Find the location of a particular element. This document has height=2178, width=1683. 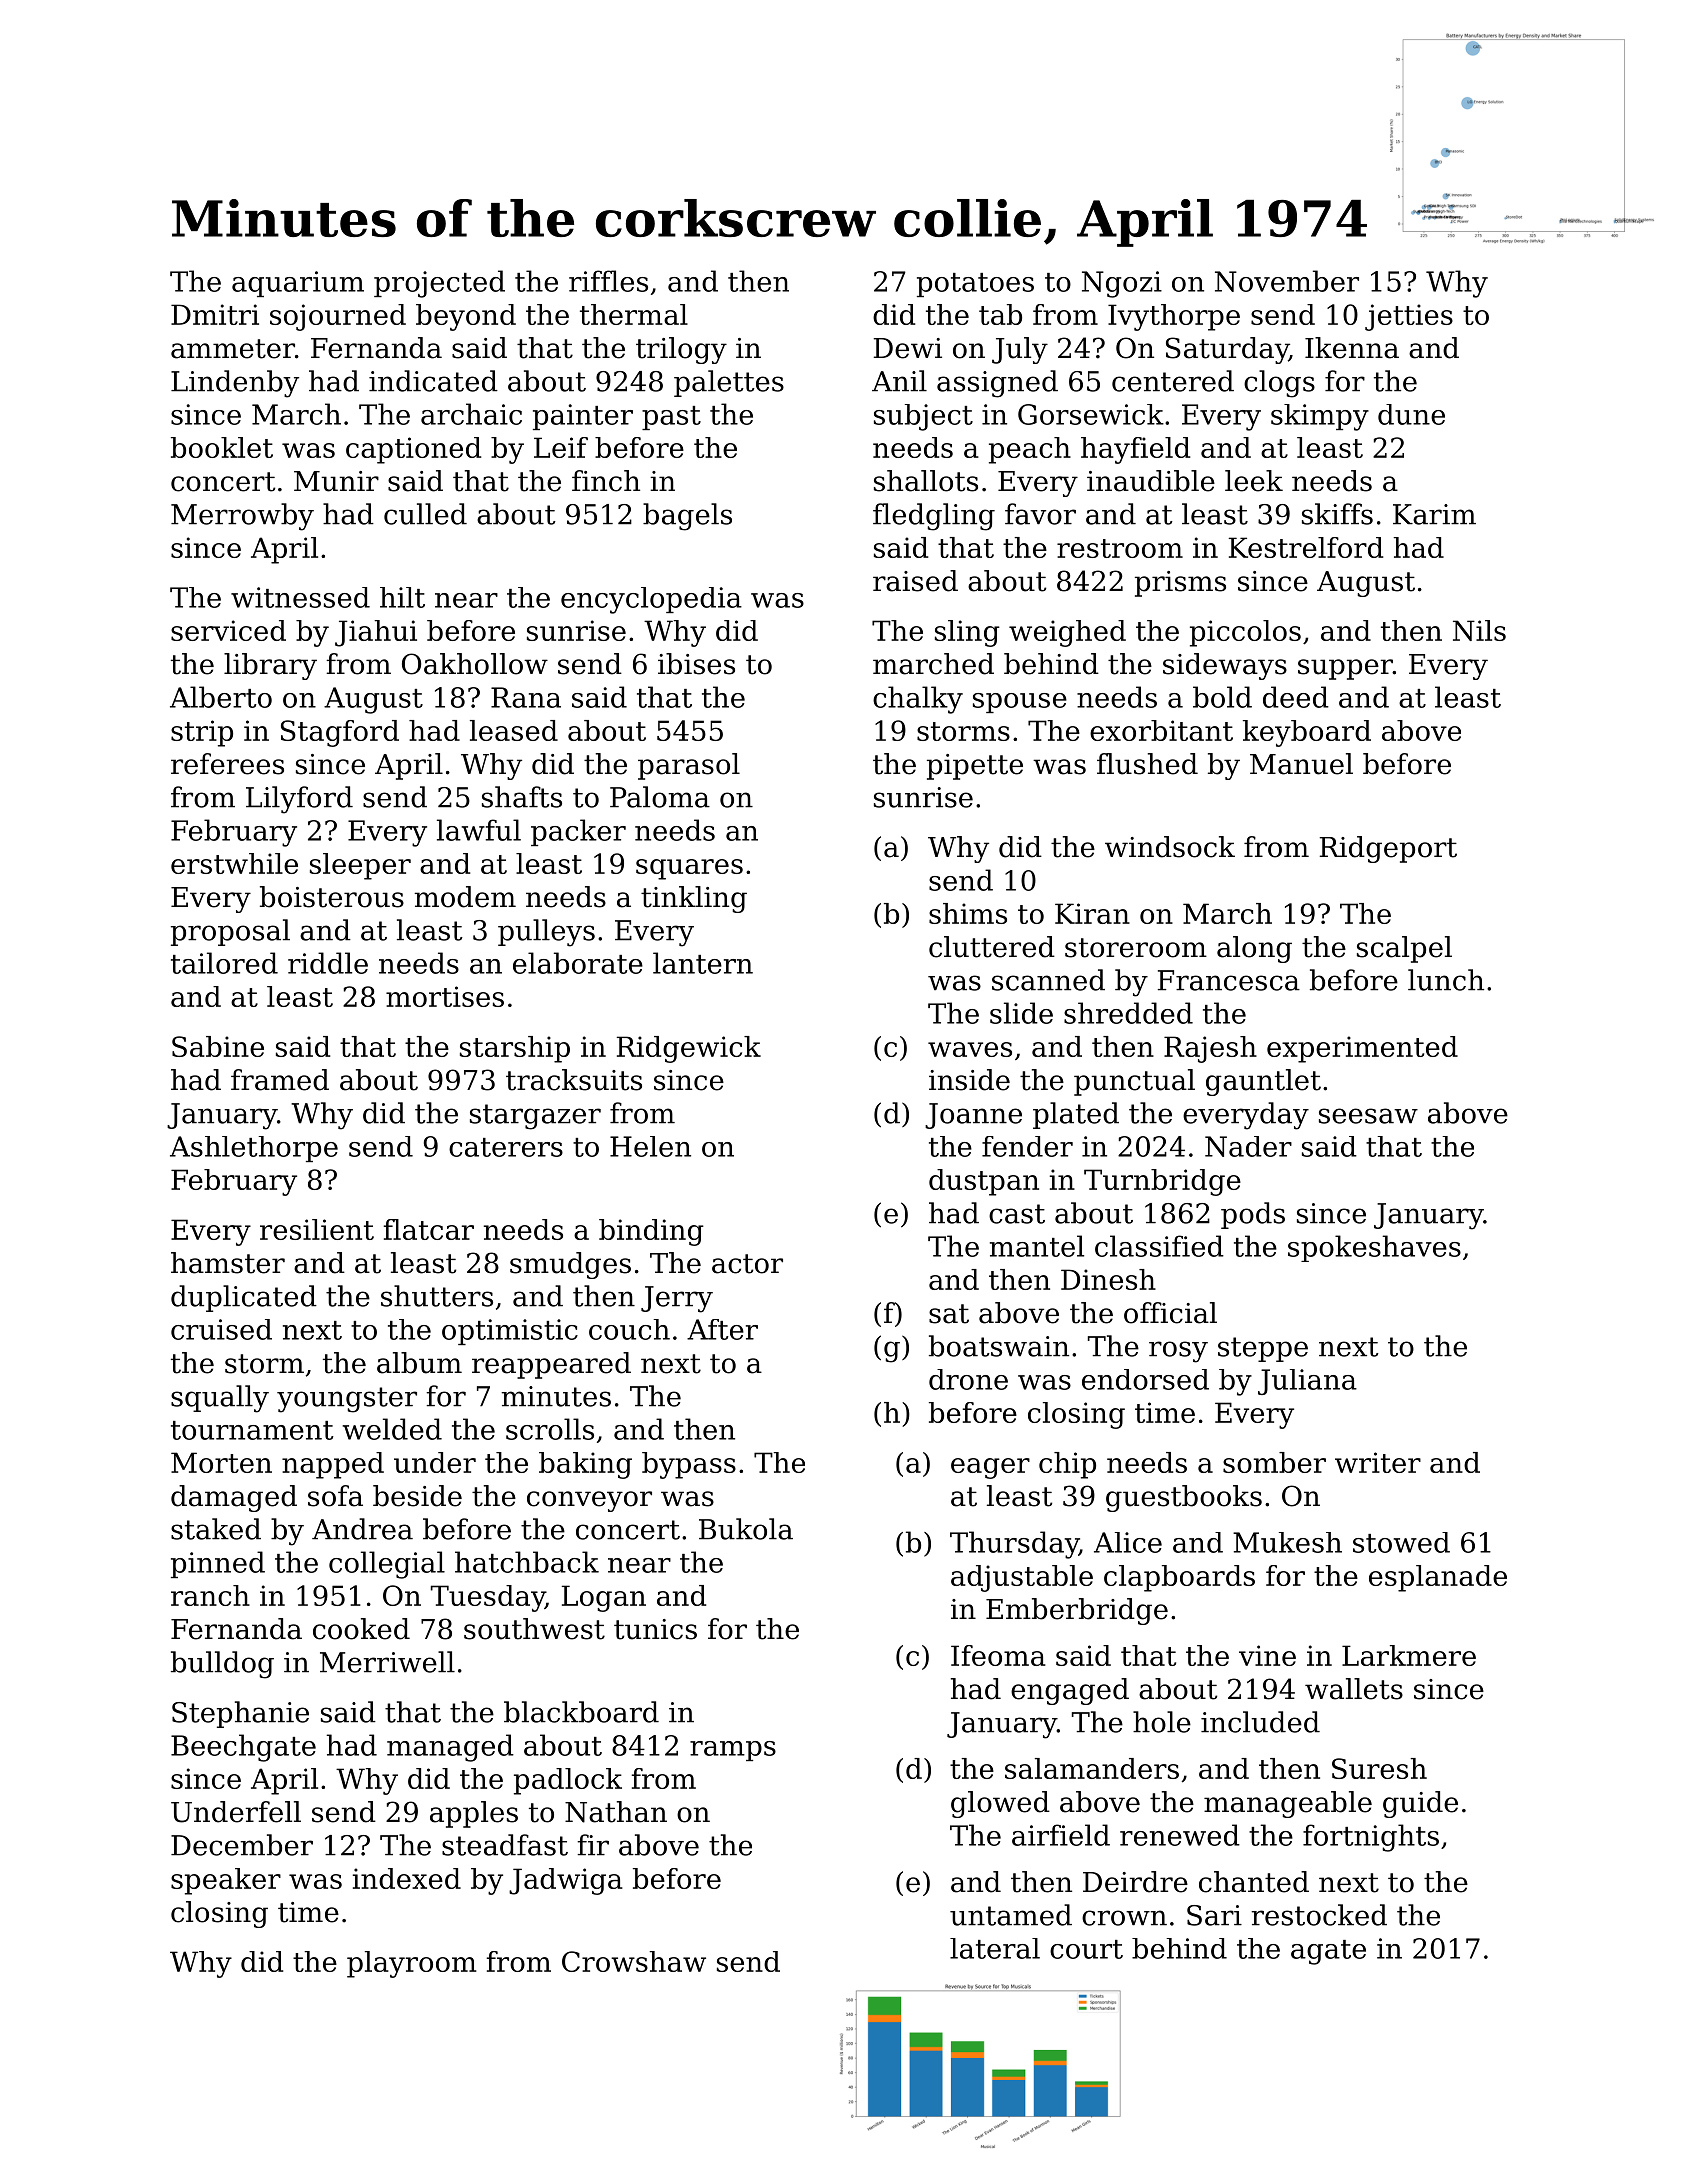

sling is located at coordinates (967, 633).
